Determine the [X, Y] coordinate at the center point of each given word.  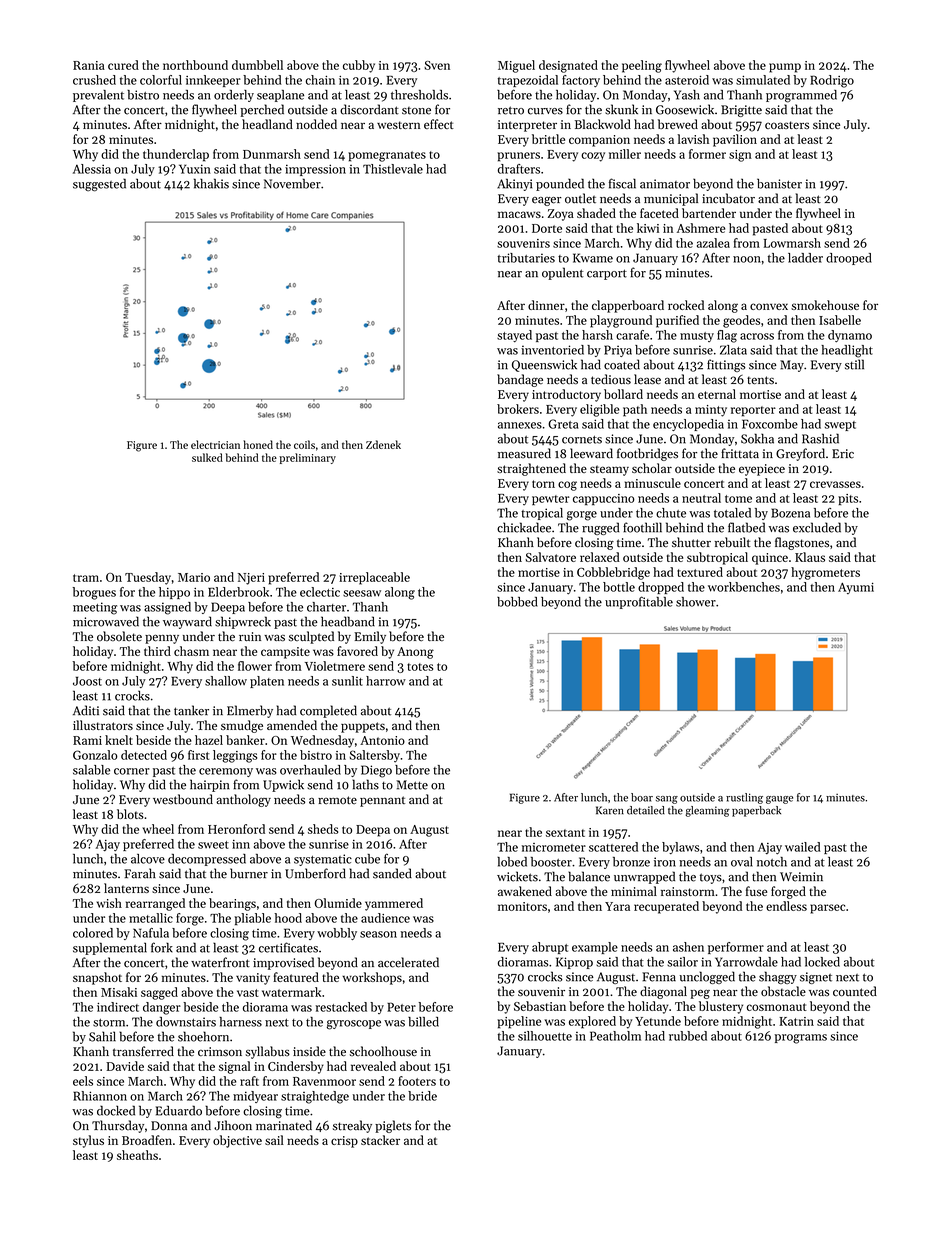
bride [422, 1096]
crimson [220, 1052]
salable [91, 770]
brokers [518, 409]
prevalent [98, 96]
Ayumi [856, 588]
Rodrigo [832, 81]
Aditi [86, 710]
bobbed [517, 602]
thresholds [419, 95]
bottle [619, 587]
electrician [215, 444]
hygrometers [825, 573]
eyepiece [762, 470]
